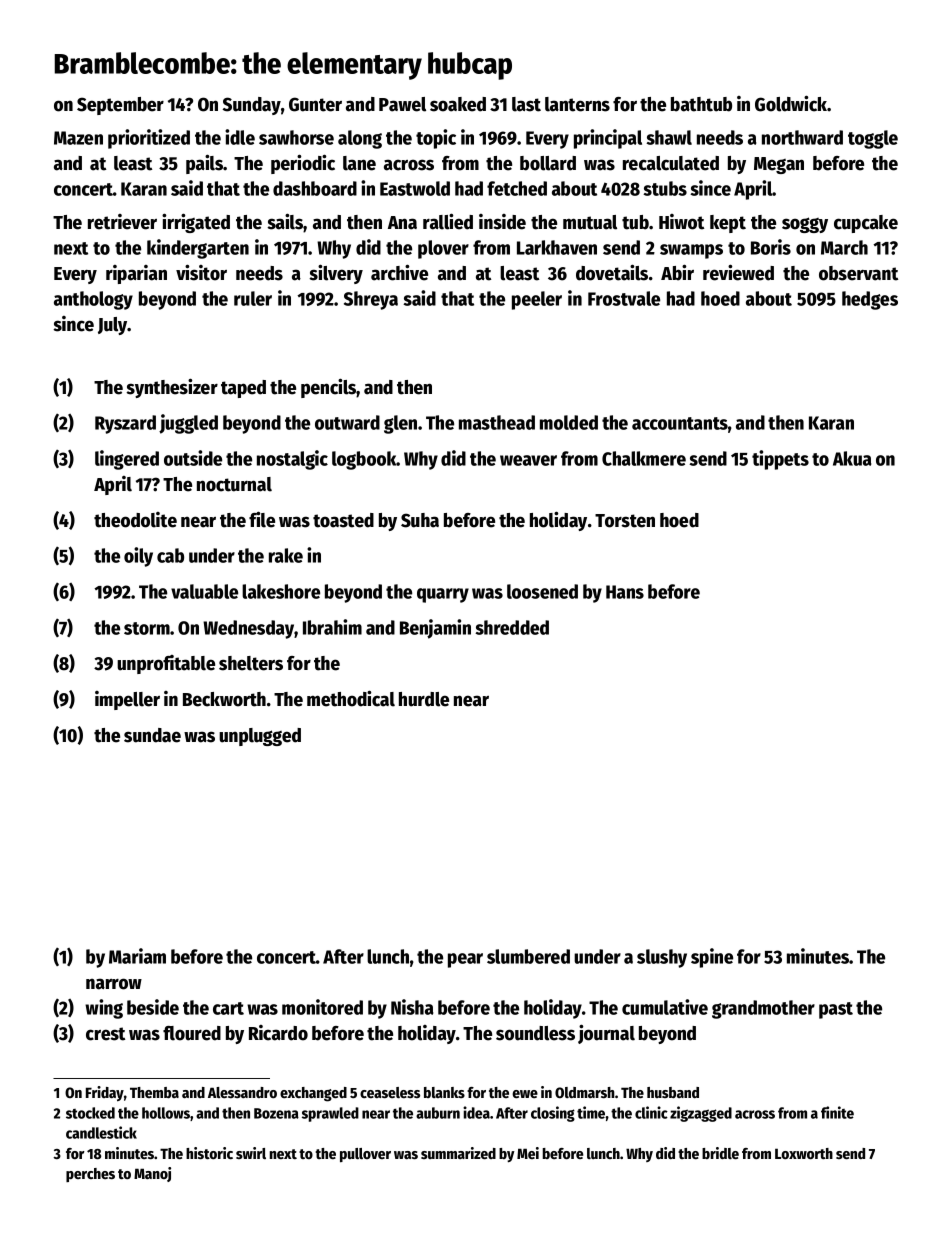  I want to click on glen, so click(400, 424).
